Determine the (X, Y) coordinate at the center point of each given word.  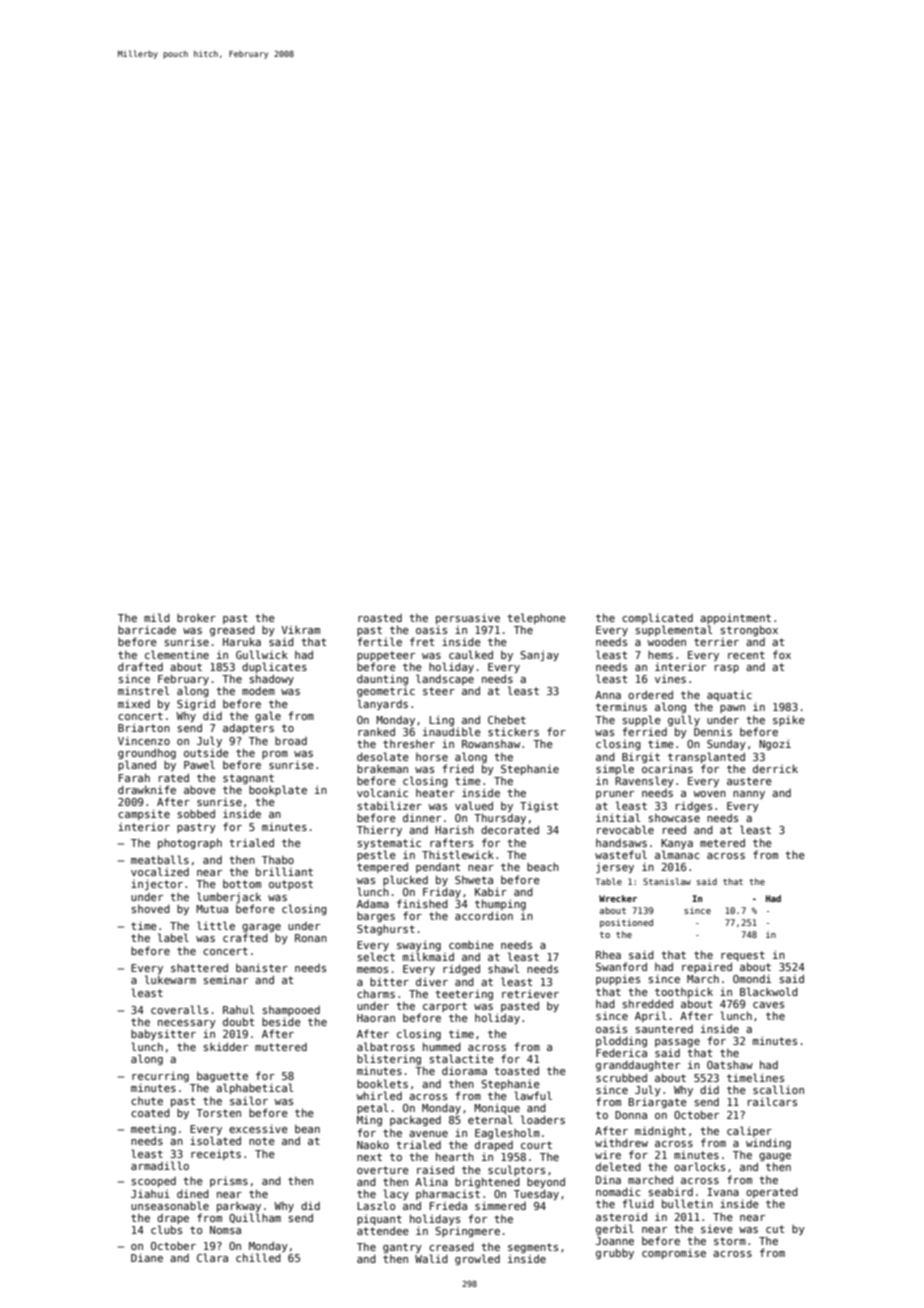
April (651, 1016)
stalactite (461, 1058)
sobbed (196, 813)
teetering (464, 994)
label (173, 937)
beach (543, 867)
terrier (716, 642)
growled (477, 1259)
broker (196, 618)
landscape (445, 679)
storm (730, 1241)
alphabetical (254, 1088)
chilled (258, 1257)
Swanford (621, 966)
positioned (626, 923)
